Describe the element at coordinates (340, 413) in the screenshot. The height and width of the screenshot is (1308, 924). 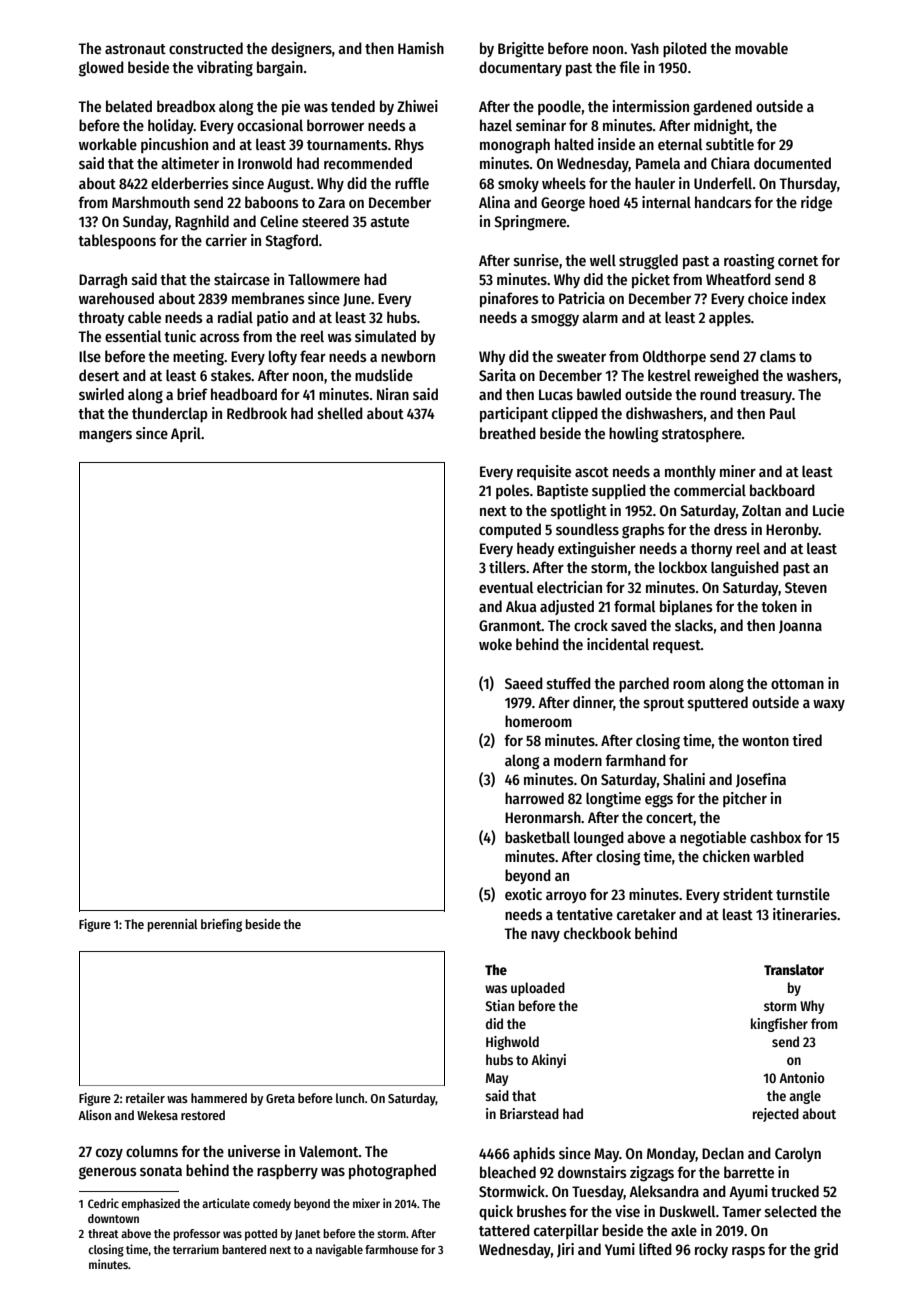
I see `shelled` at that location.
